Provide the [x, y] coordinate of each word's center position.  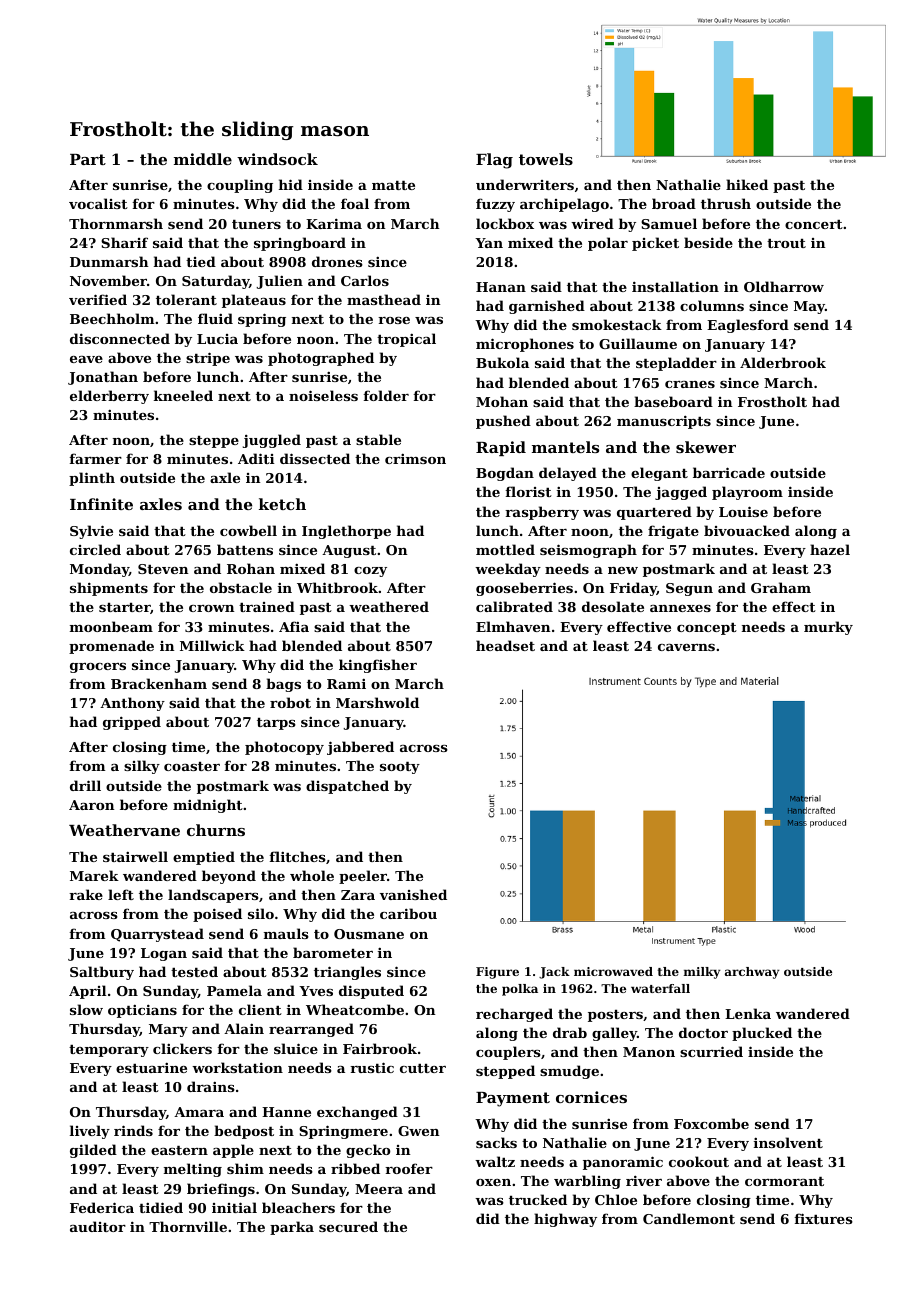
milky [702, 973]
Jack [554, 973]
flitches [298, 856]
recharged [514, 1015]
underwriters [525, 184]
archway [752, 973]
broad [674, 203]
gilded [93, 1151]
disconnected [120, 338]
